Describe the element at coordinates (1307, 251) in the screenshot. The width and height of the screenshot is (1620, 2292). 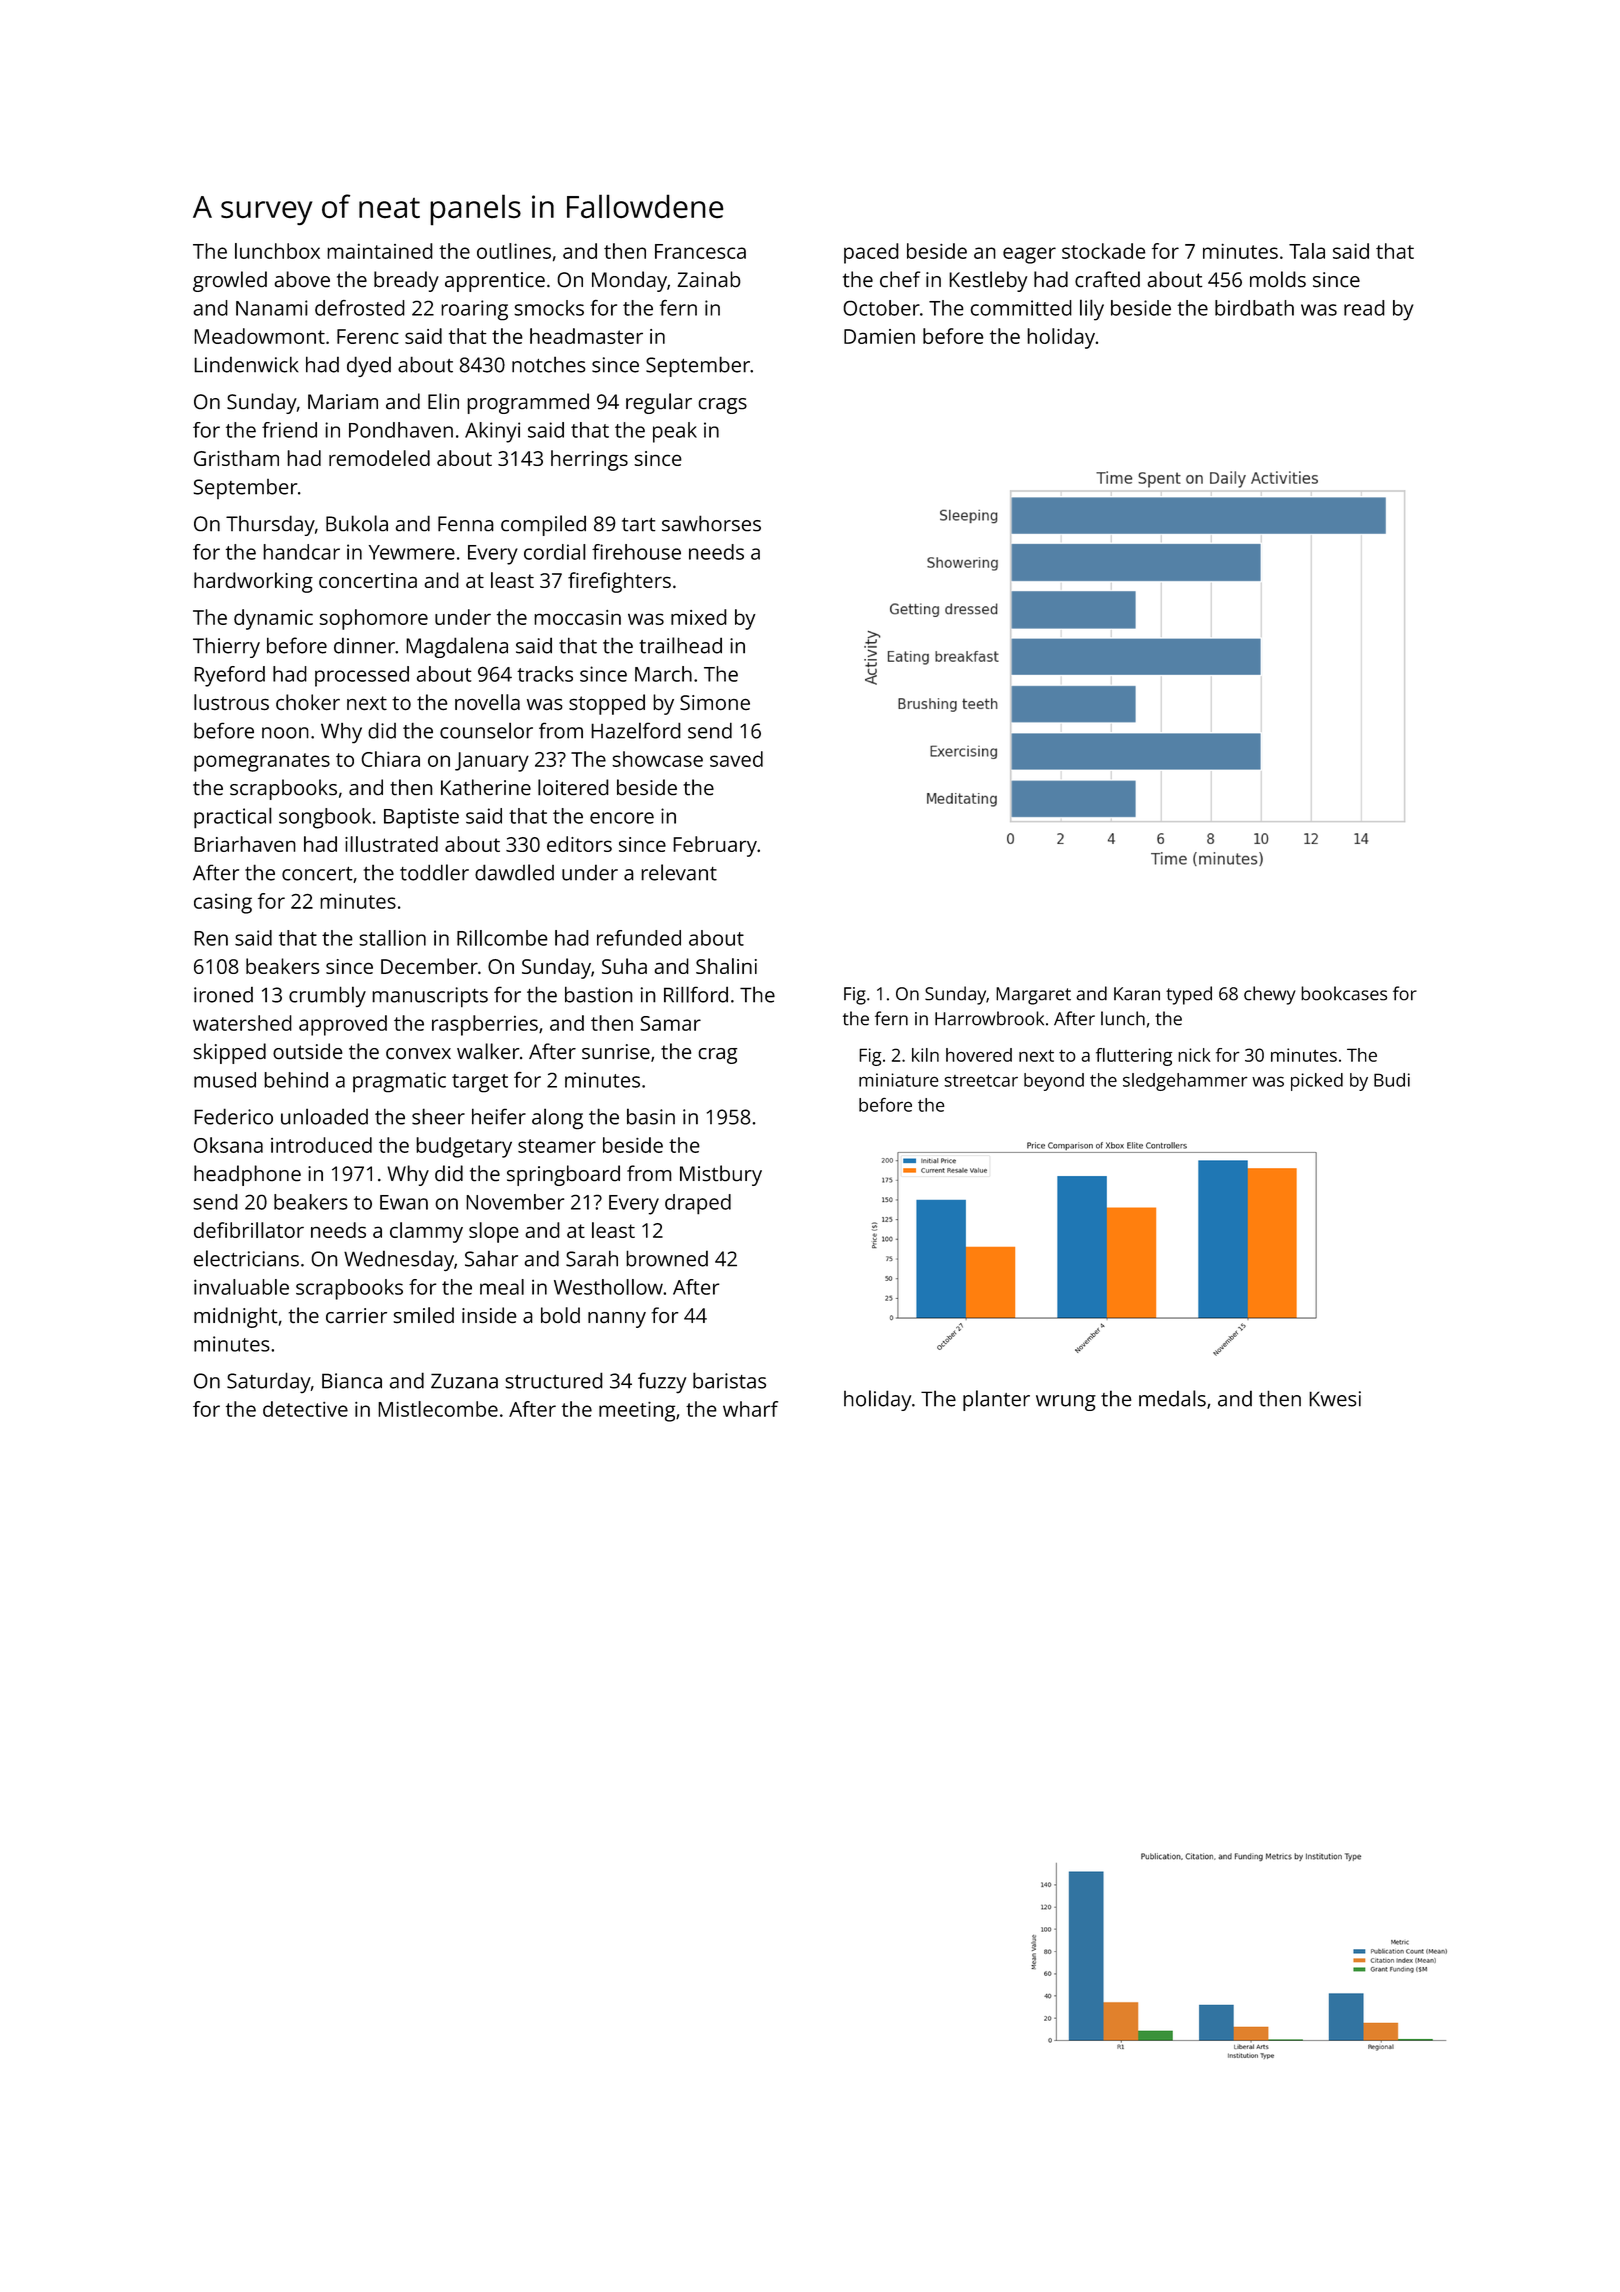
I see `Tala` at that location.
